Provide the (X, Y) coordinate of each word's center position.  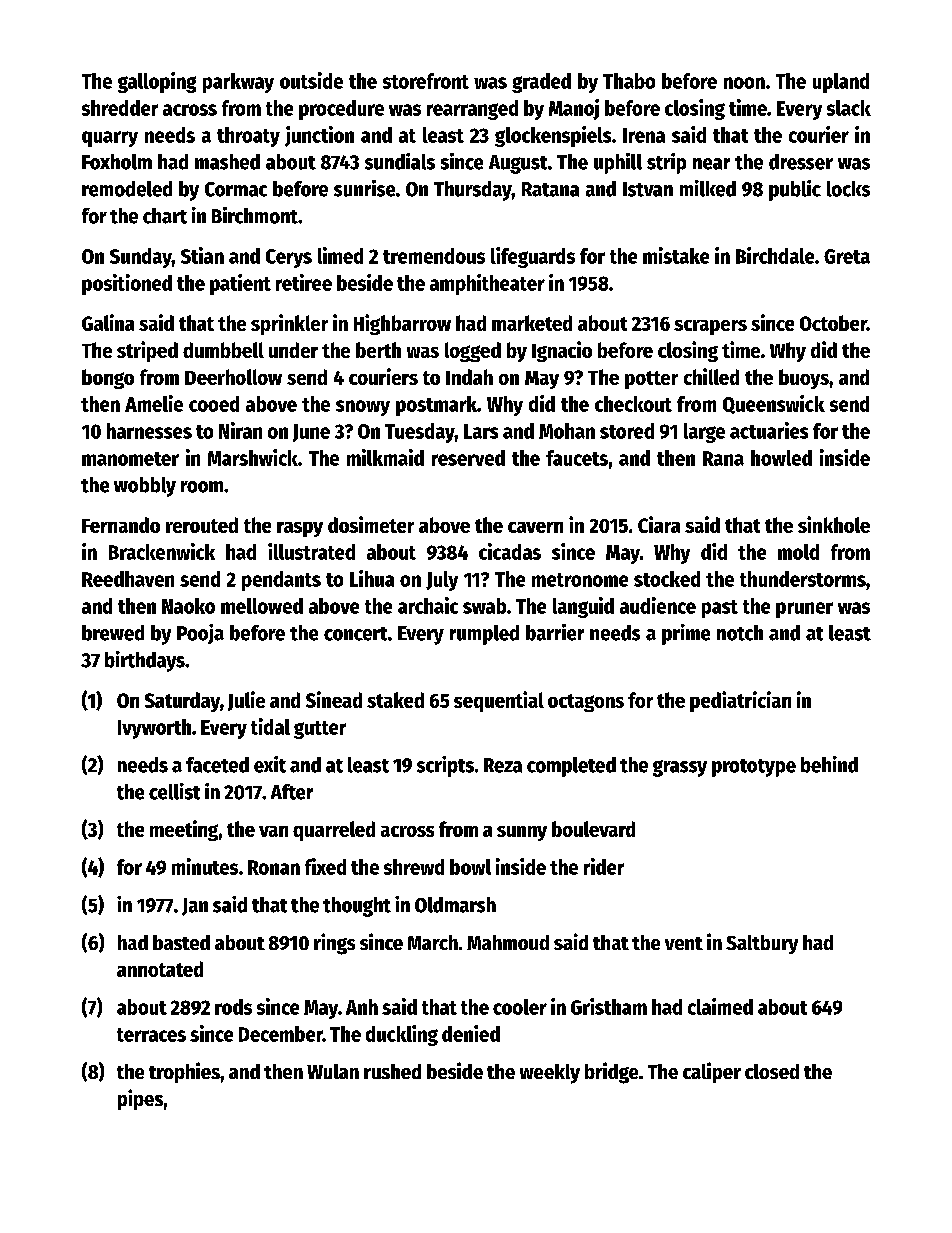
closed (772, 1071)
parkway (238, 83)
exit (270, 764)
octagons (586, 703)
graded (541, 83)
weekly (550, 1074)
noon (744, 83)
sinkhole (834, 524)
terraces (151, 1035)
